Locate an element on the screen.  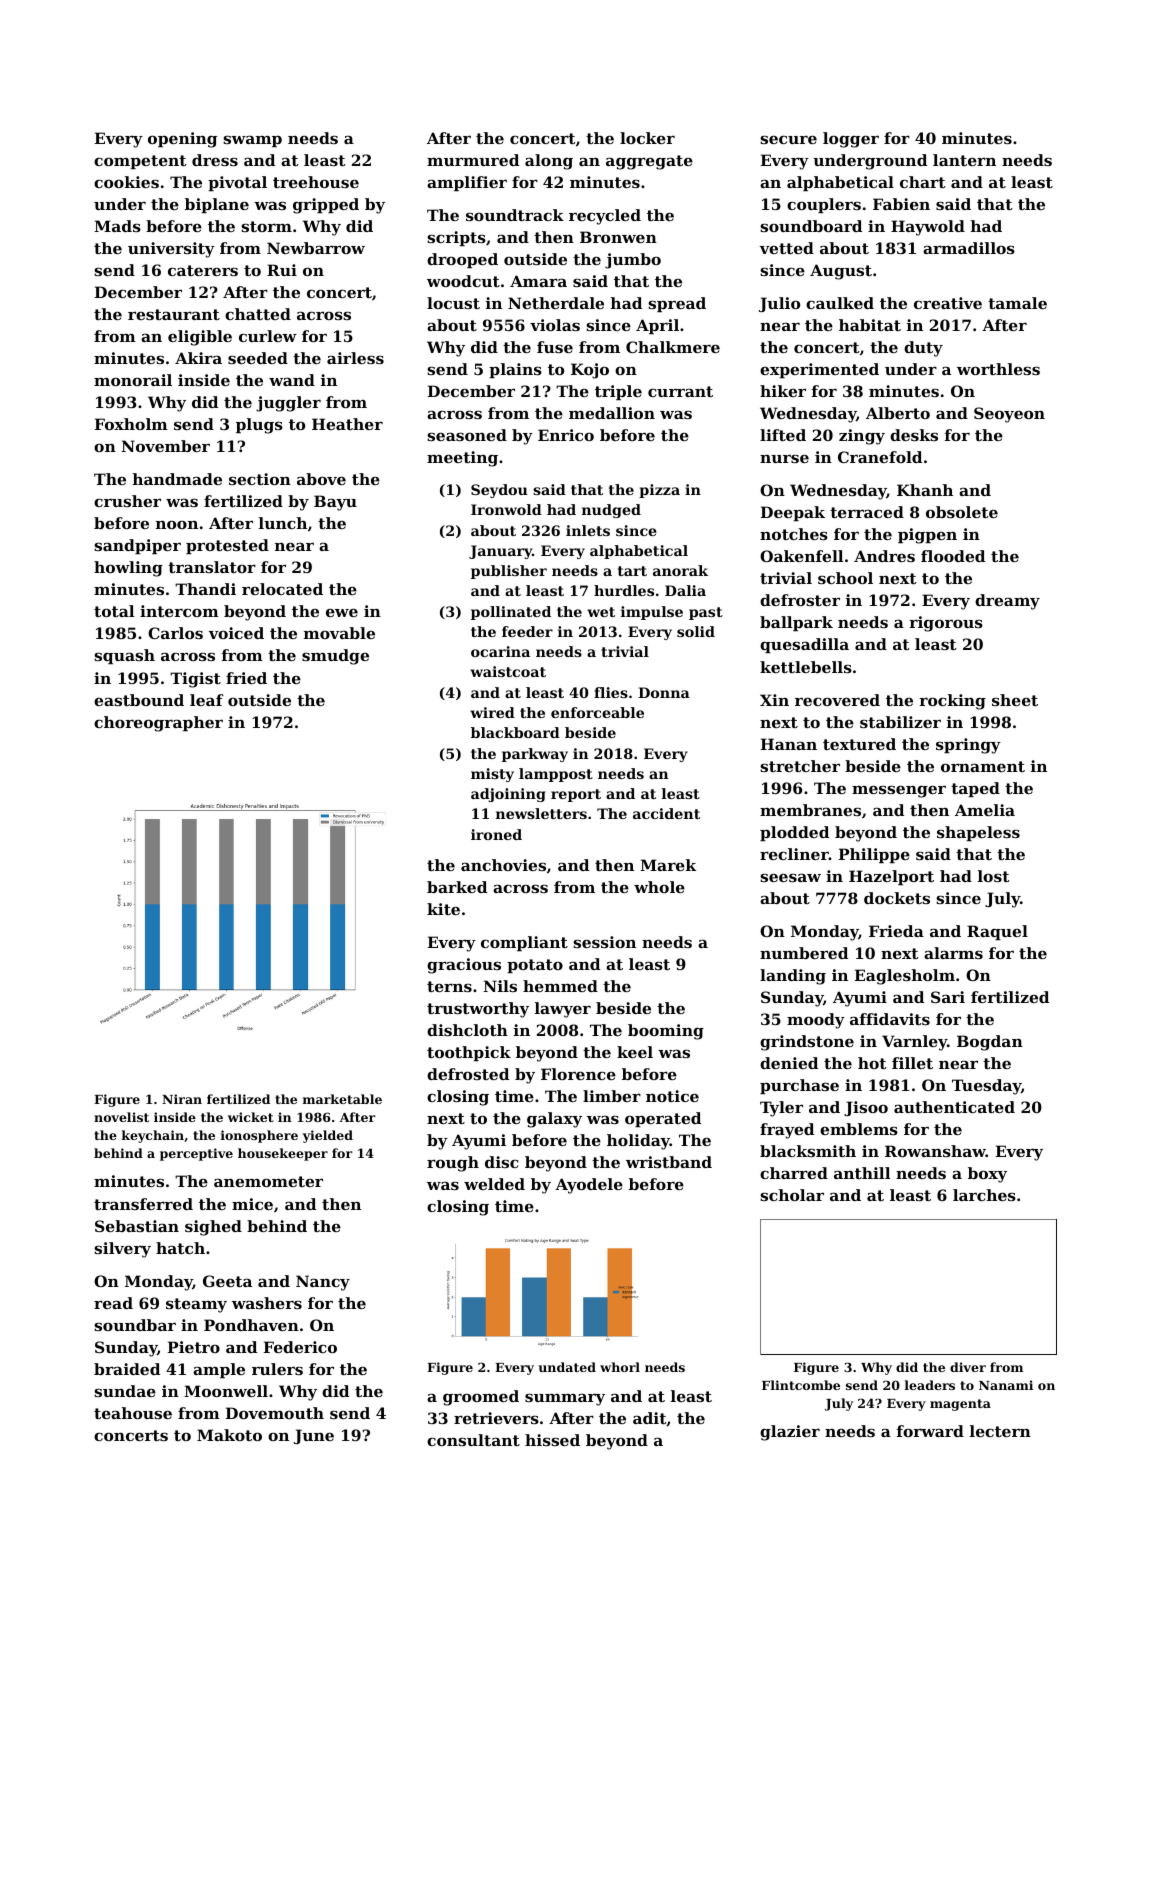
undated is located at coordinates (567, 1367).
